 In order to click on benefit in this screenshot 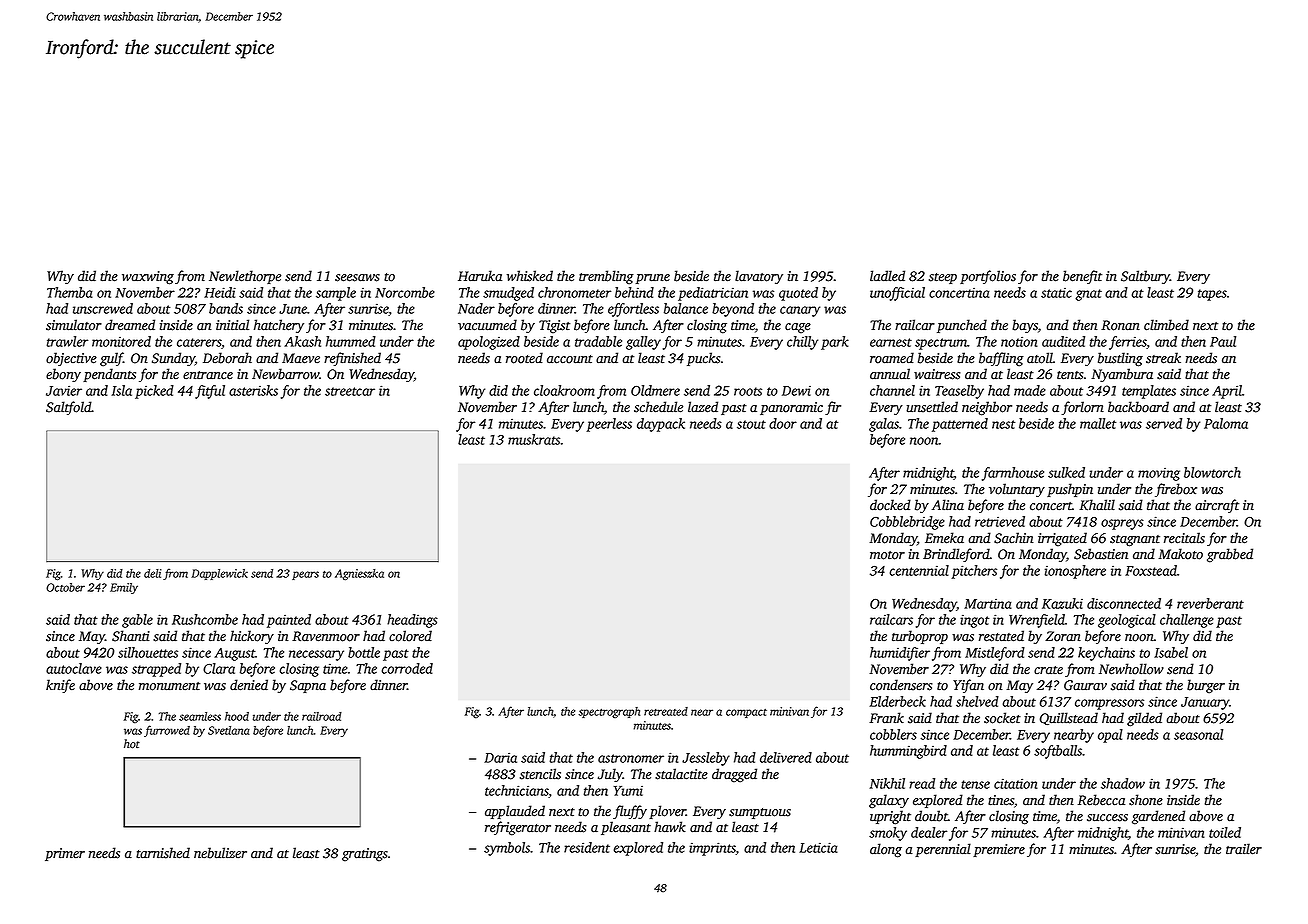, I will do `click(1082, 277)`.
